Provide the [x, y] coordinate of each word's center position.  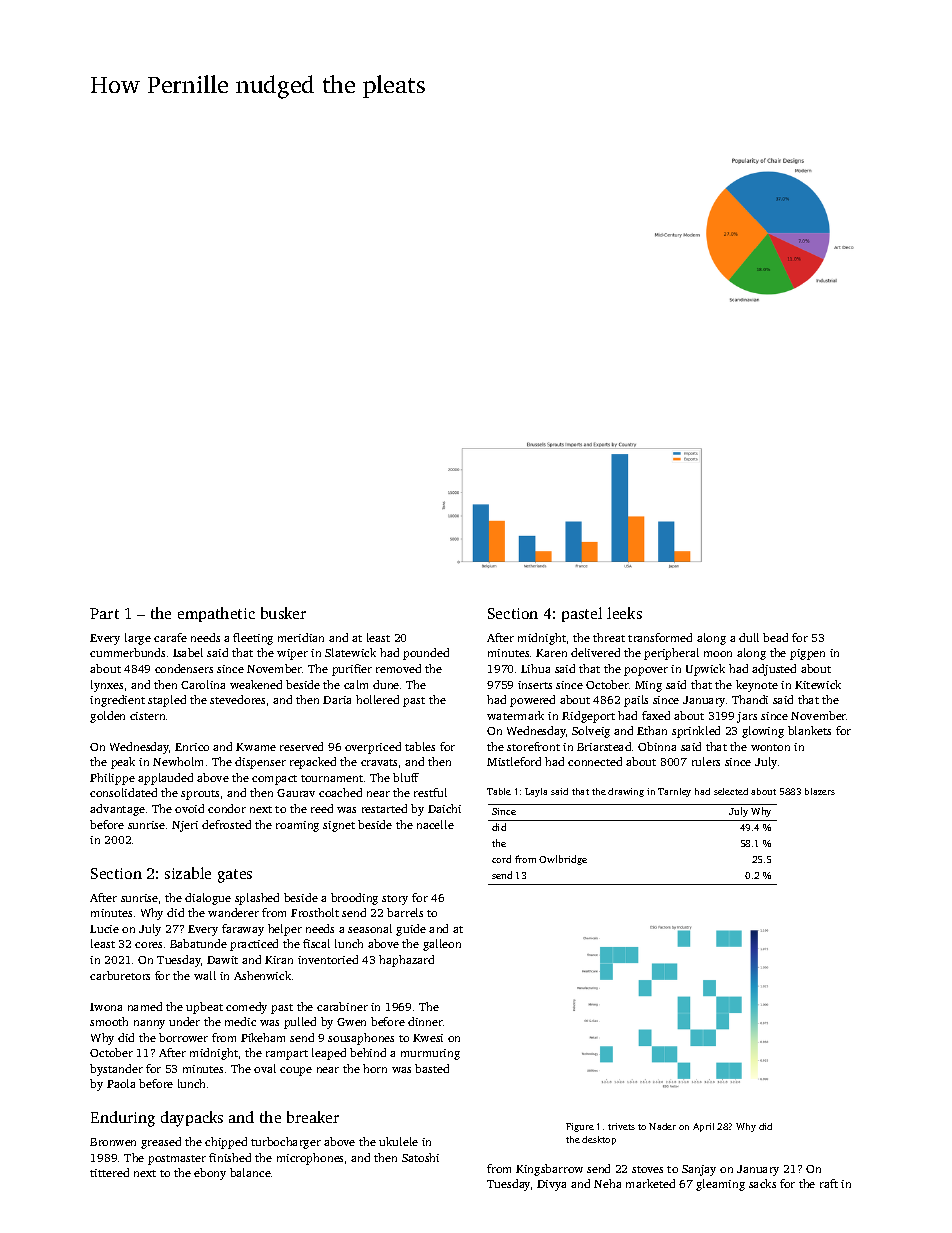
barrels [405, 912]
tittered [109, 1172]
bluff [406, 777]
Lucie [104, 929]
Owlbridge [563, 860]
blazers [820, 791]
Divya [551, 1185]
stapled [167, 701]
